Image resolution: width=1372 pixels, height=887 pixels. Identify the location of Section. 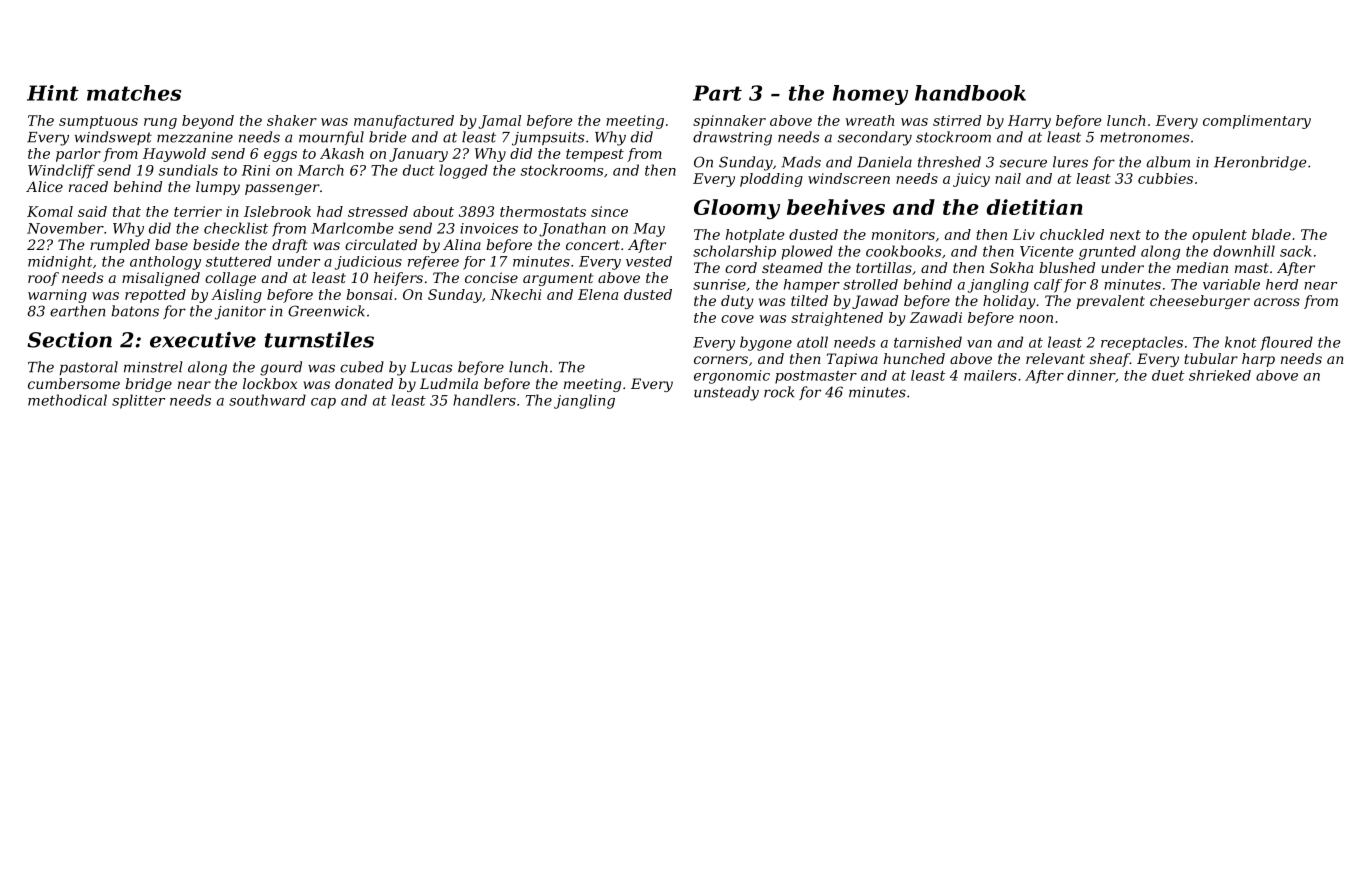
(69, 340).
